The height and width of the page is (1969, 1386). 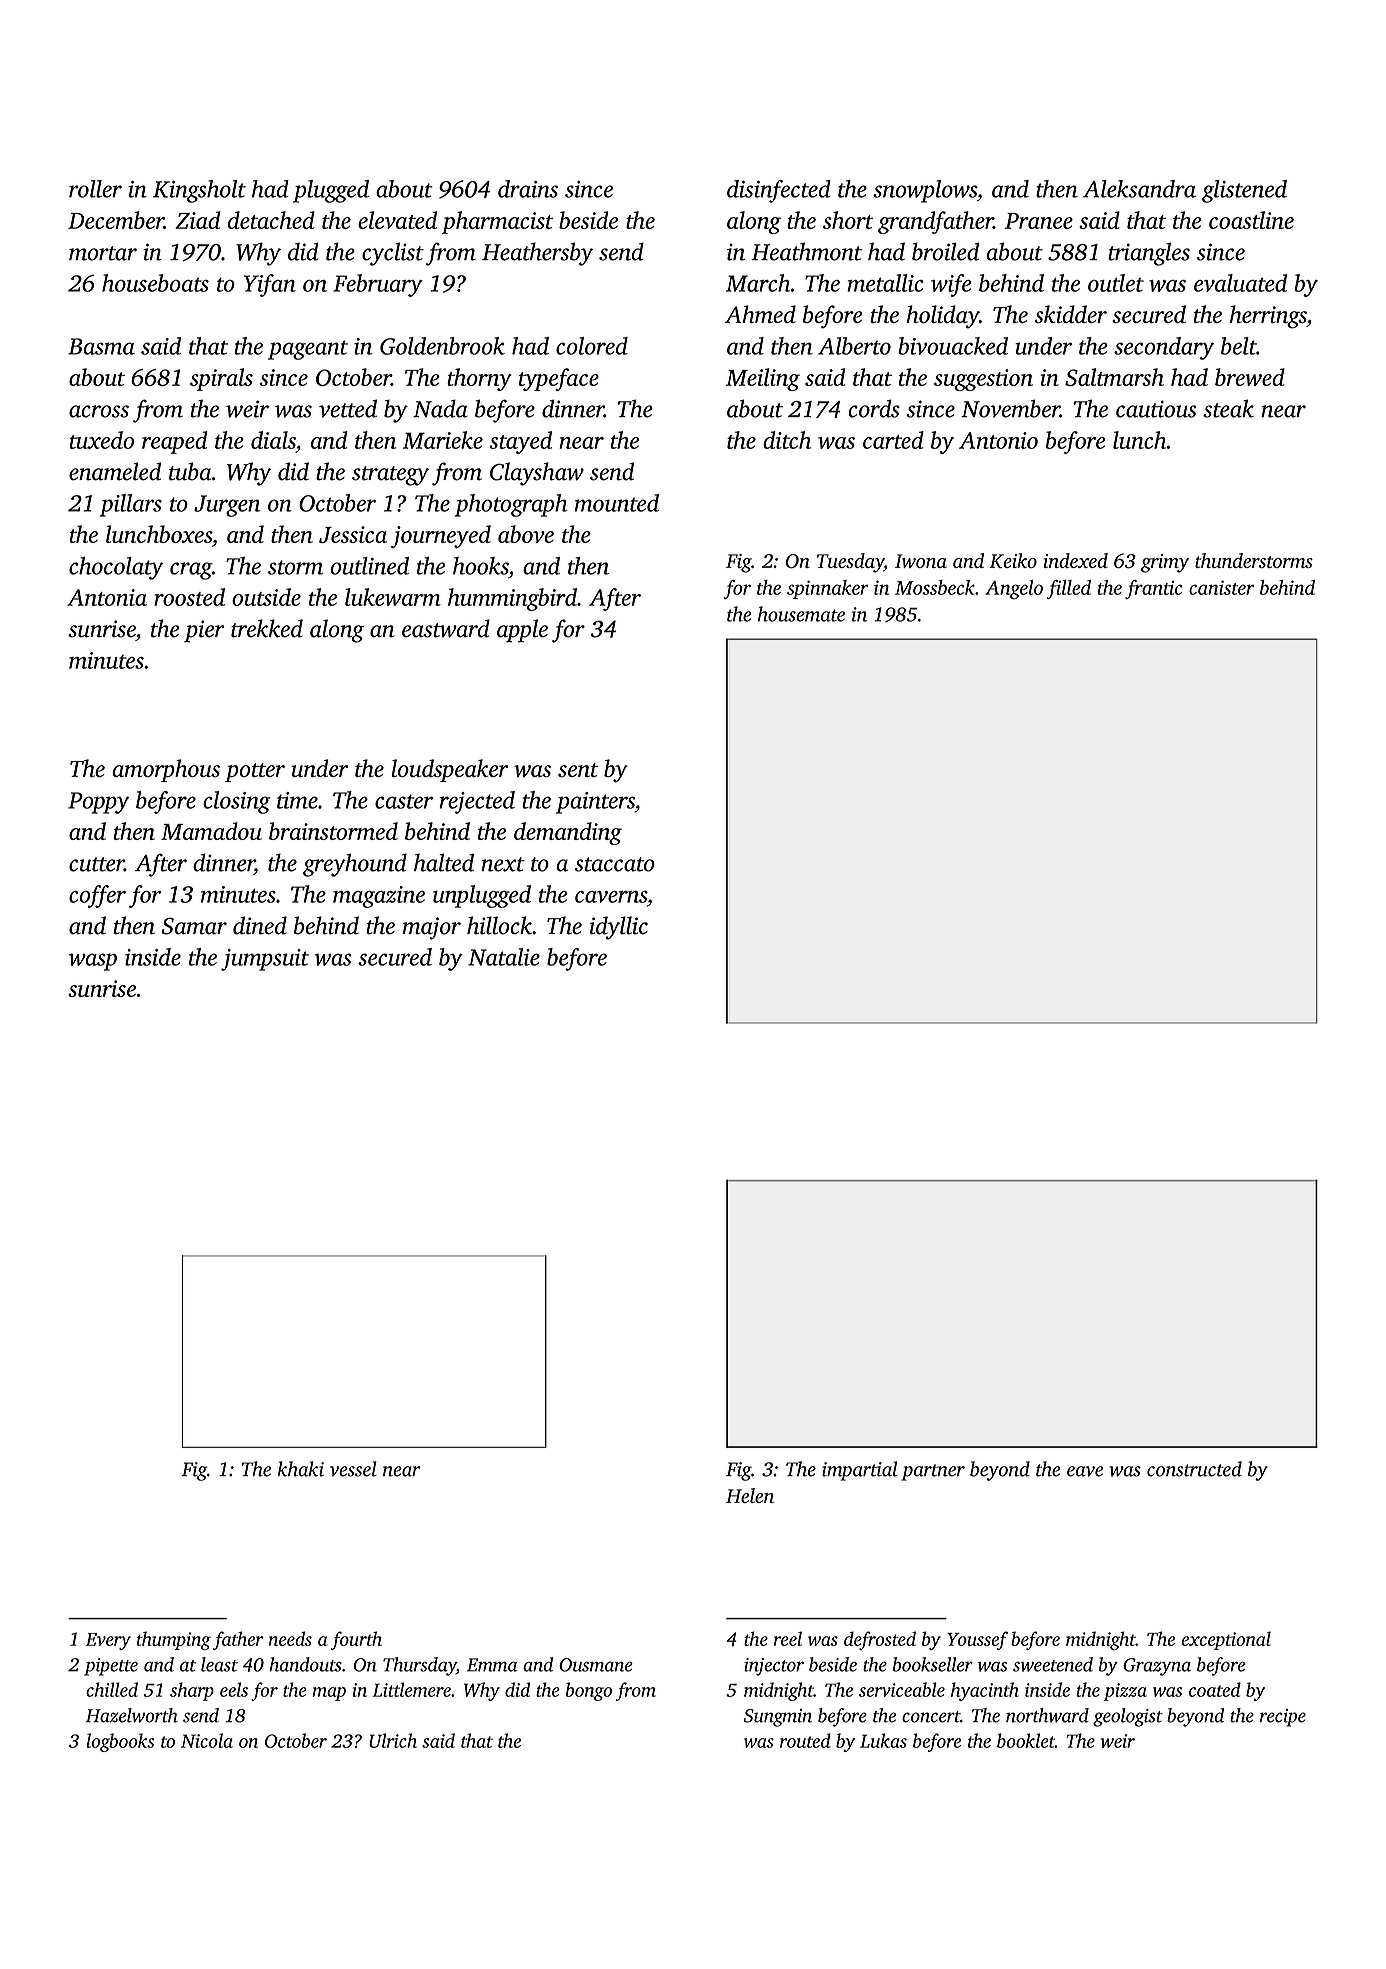 What do you see at coordinates (779, 191) in the page?
I see `disinfected` at bounding box center [779, 191].
